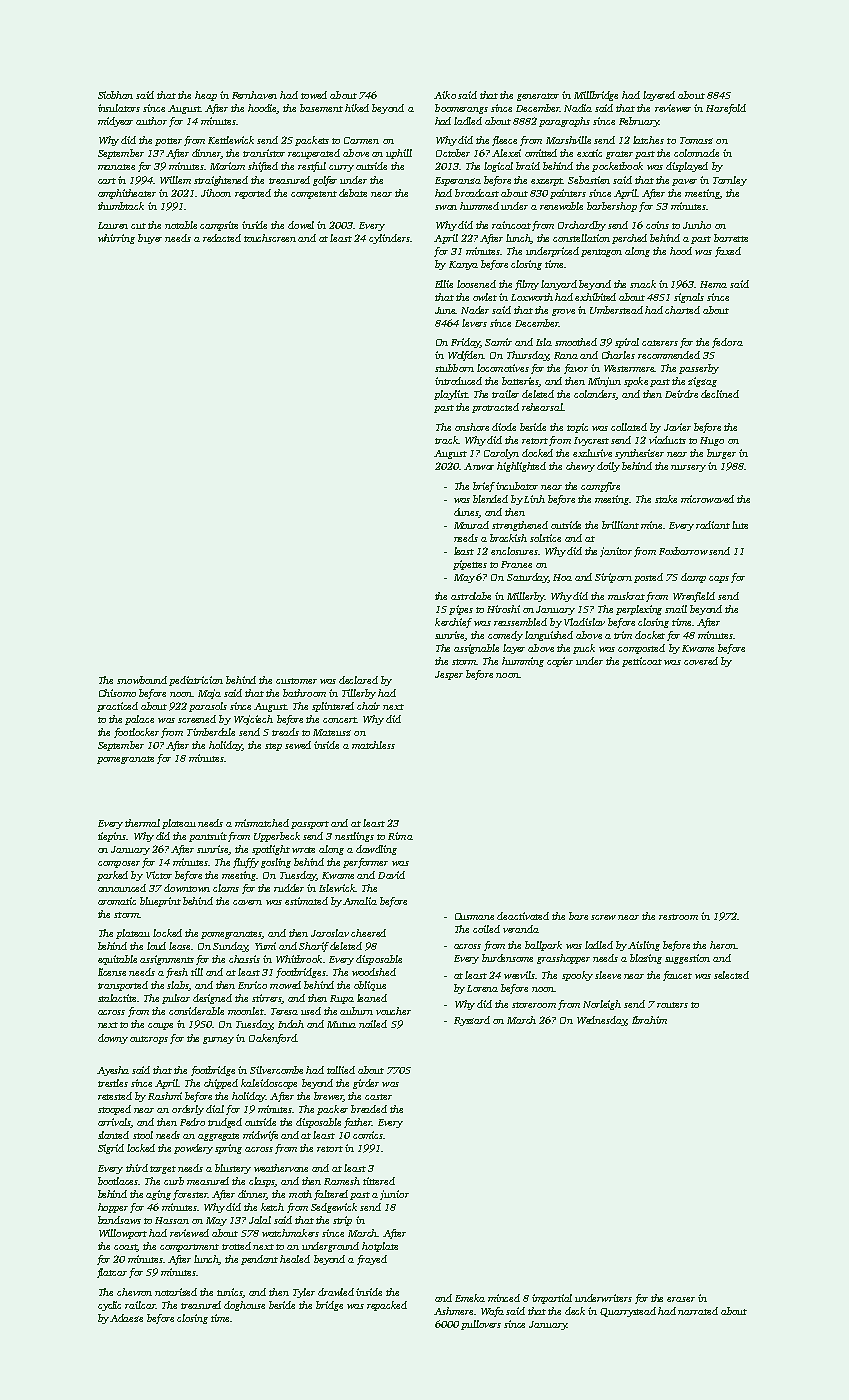 Image resolution: width=849 pixels, height=1400 pixels. I want to click on Jaroslav, so click(330, 933).
